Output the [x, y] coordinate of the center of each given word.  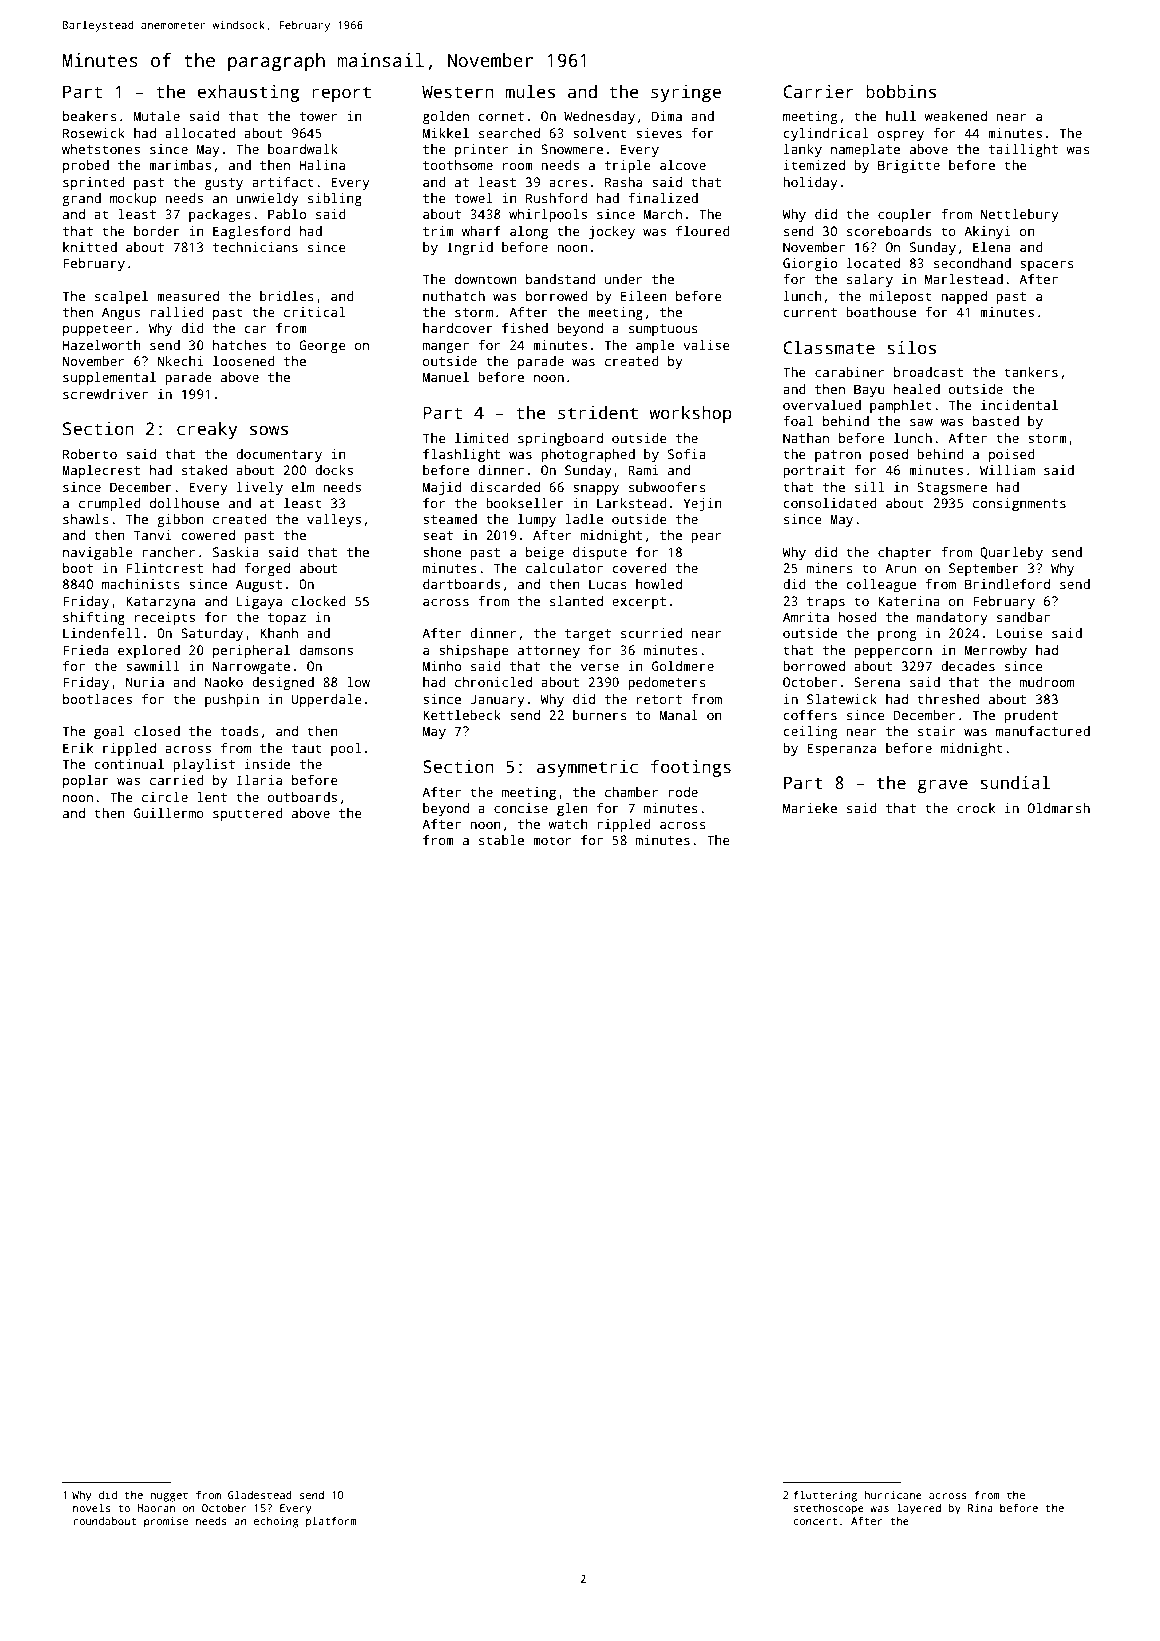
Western [458, 92]
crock [976, 808]
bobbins [901, 92]
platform [331, 1522]
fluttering [825, 1496]
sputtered [248, 814]
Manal [679, 715]
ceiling [810, 732]
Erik [78, 748]
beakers [90, 116]
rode [683, 792]
